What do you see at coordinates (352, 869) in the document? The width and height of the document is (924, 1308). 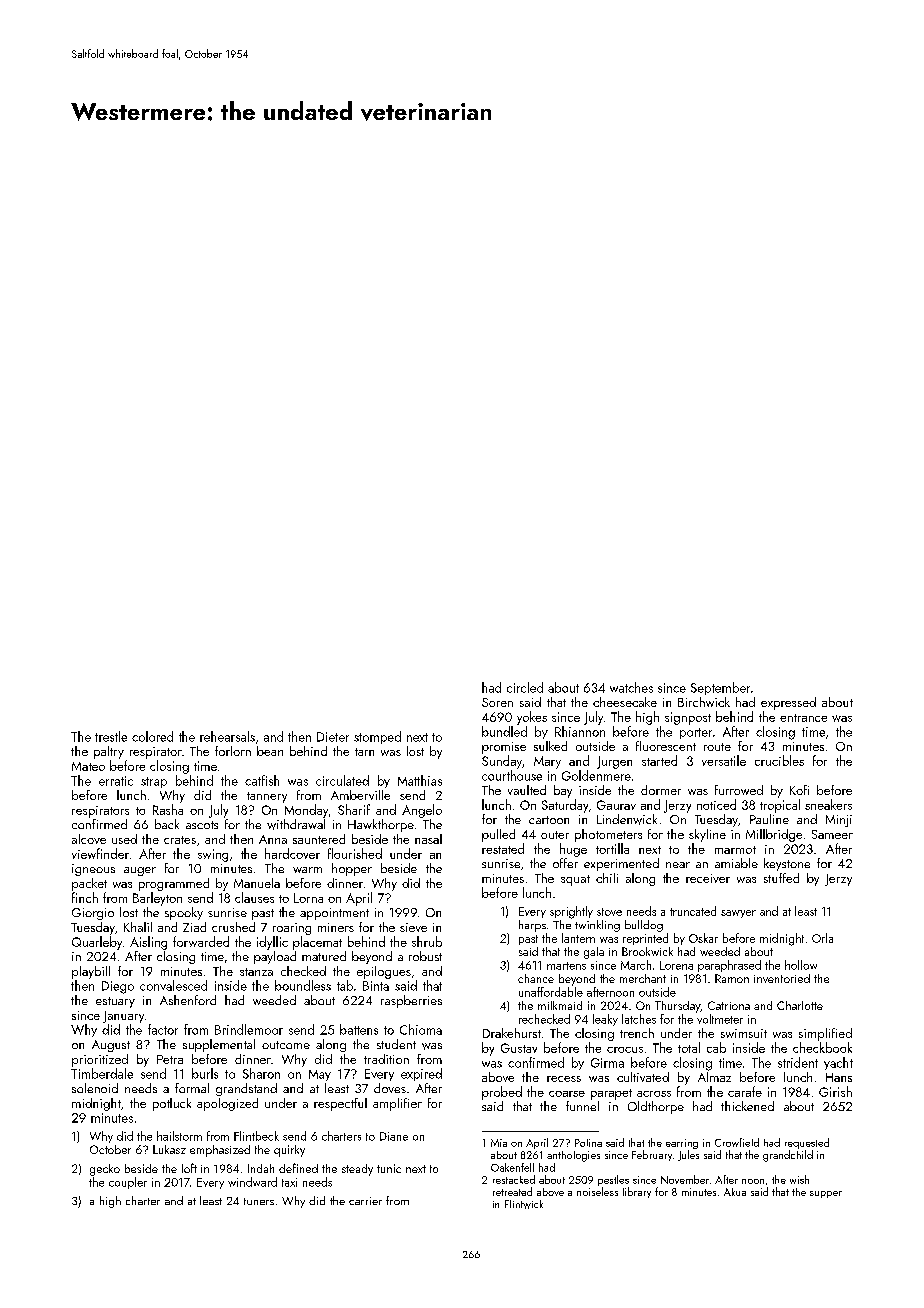 I see `hopper` at bounding box center [352, 869].
